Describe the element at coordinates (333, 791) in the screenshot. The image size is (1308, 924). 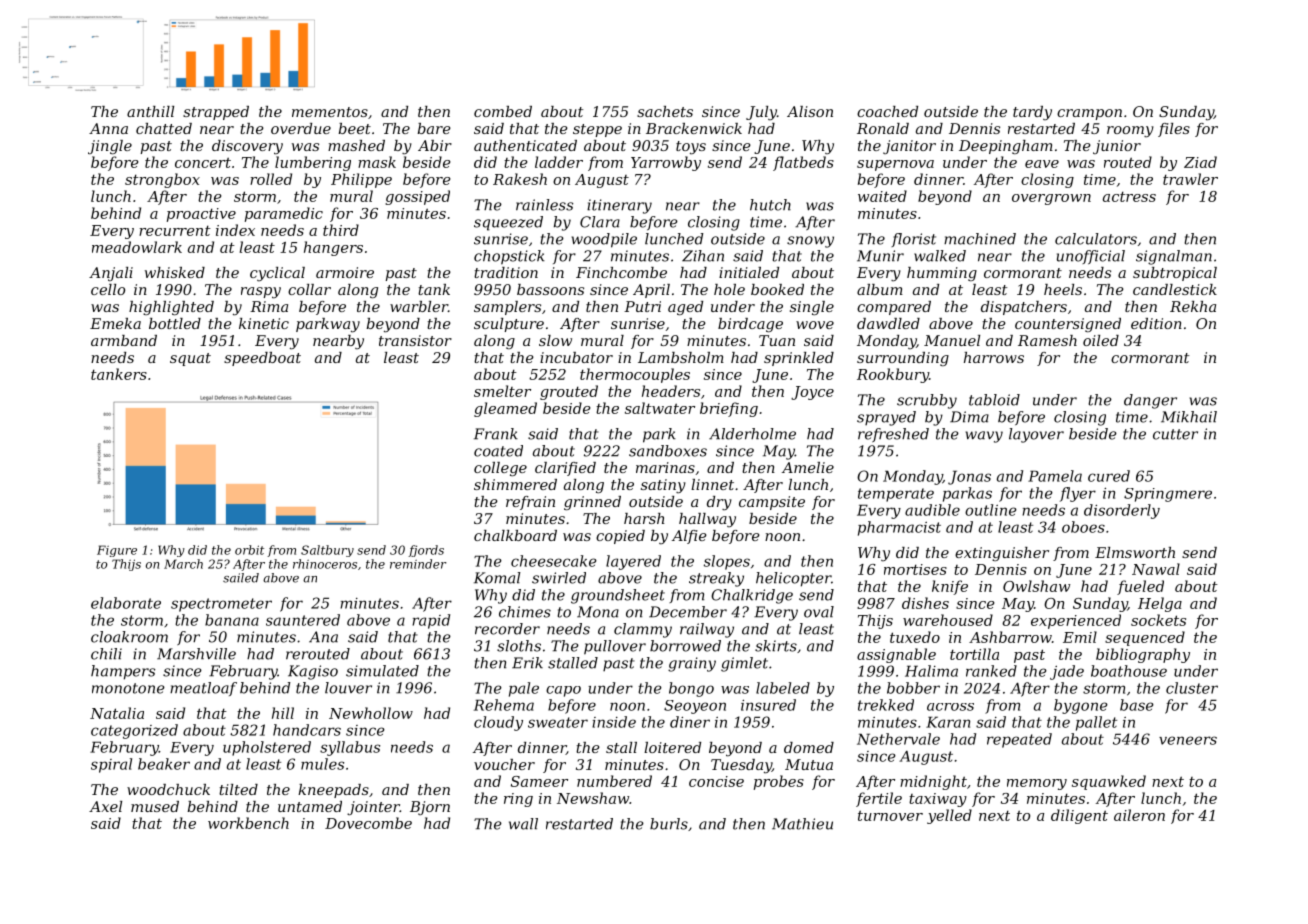
I see `kneepads` at that location.
